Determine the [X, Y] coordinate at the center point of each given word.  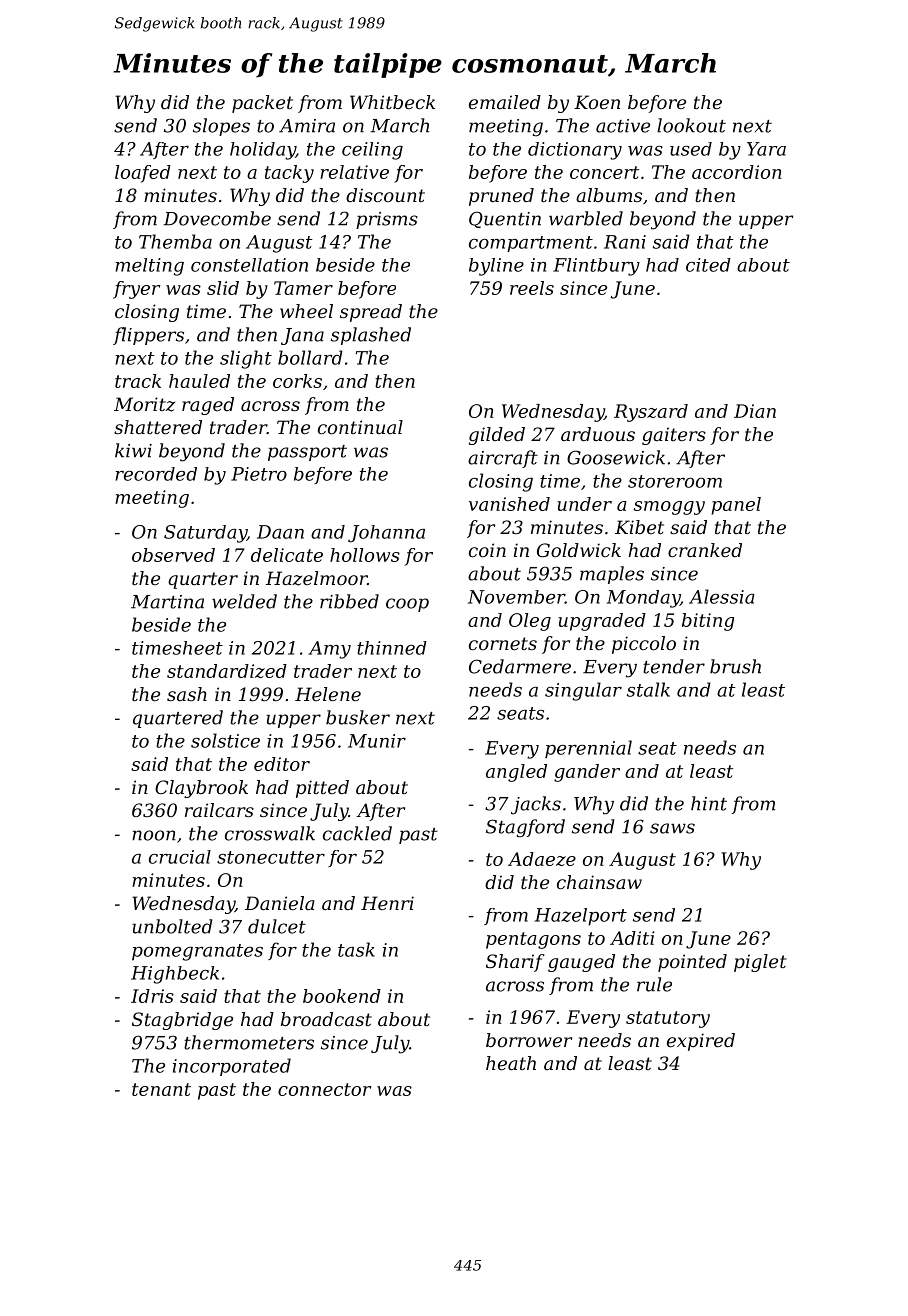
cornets [503, 643]
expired [701, 1042]
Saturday [205, 534]
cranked [705, 550]
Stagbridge [182, 1021]
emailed [505, 102]
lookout [691, 125]
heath [511, 1063]
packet [262, 104]
